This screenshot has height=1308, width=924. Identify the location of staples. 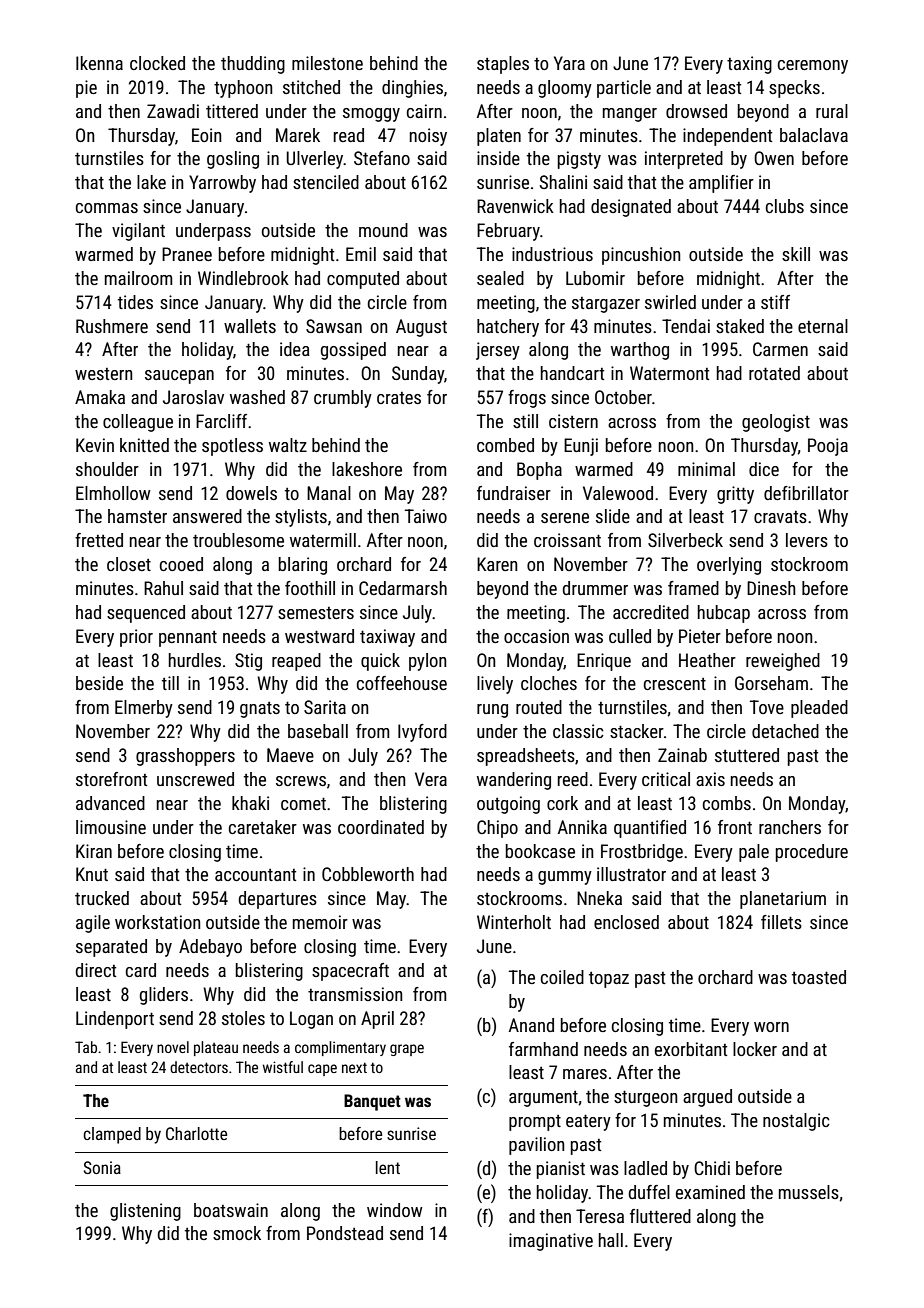
(503, 65).
